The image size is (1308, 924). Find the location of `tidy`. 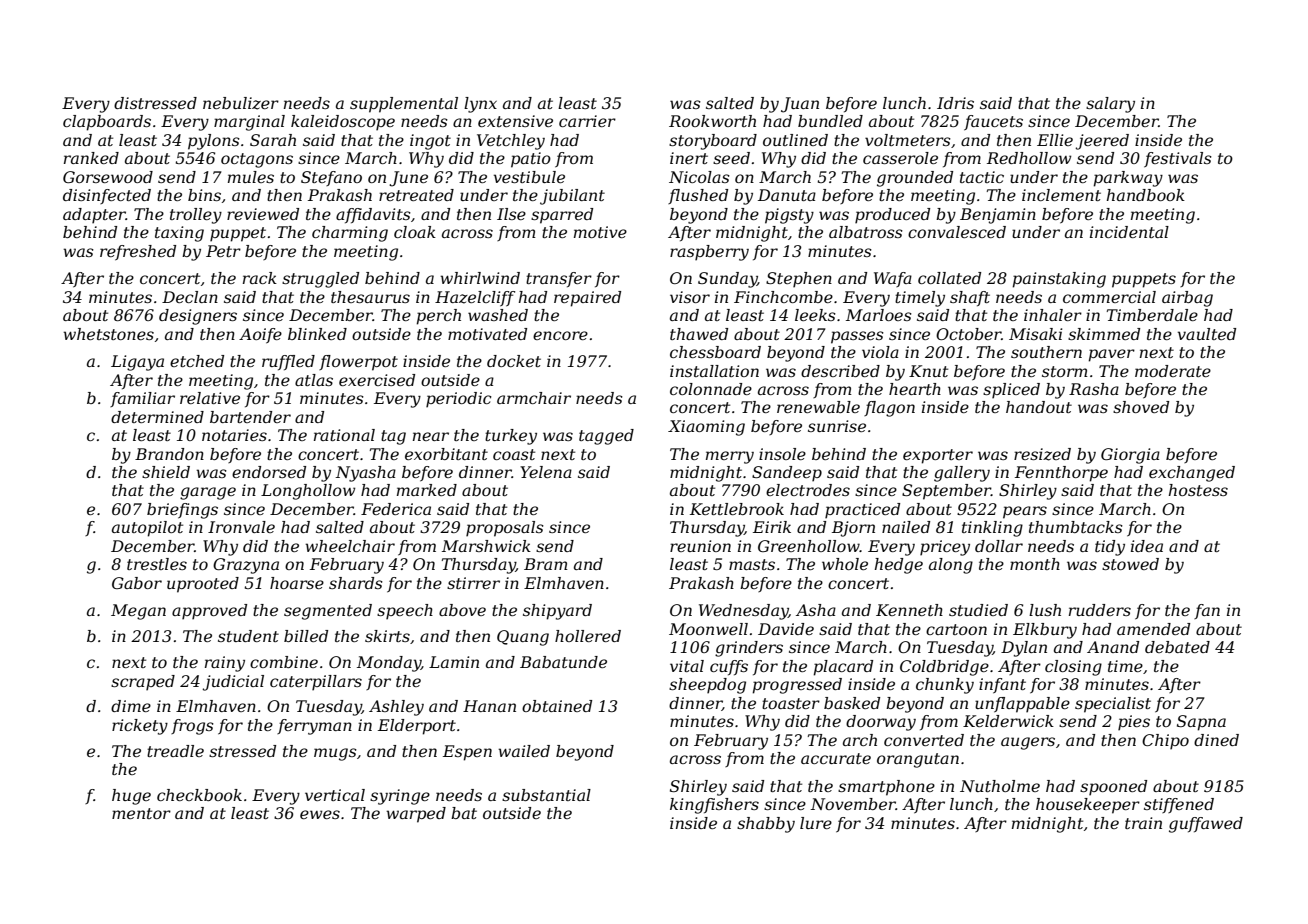

tidy is located at coordinates (1110, 548).
